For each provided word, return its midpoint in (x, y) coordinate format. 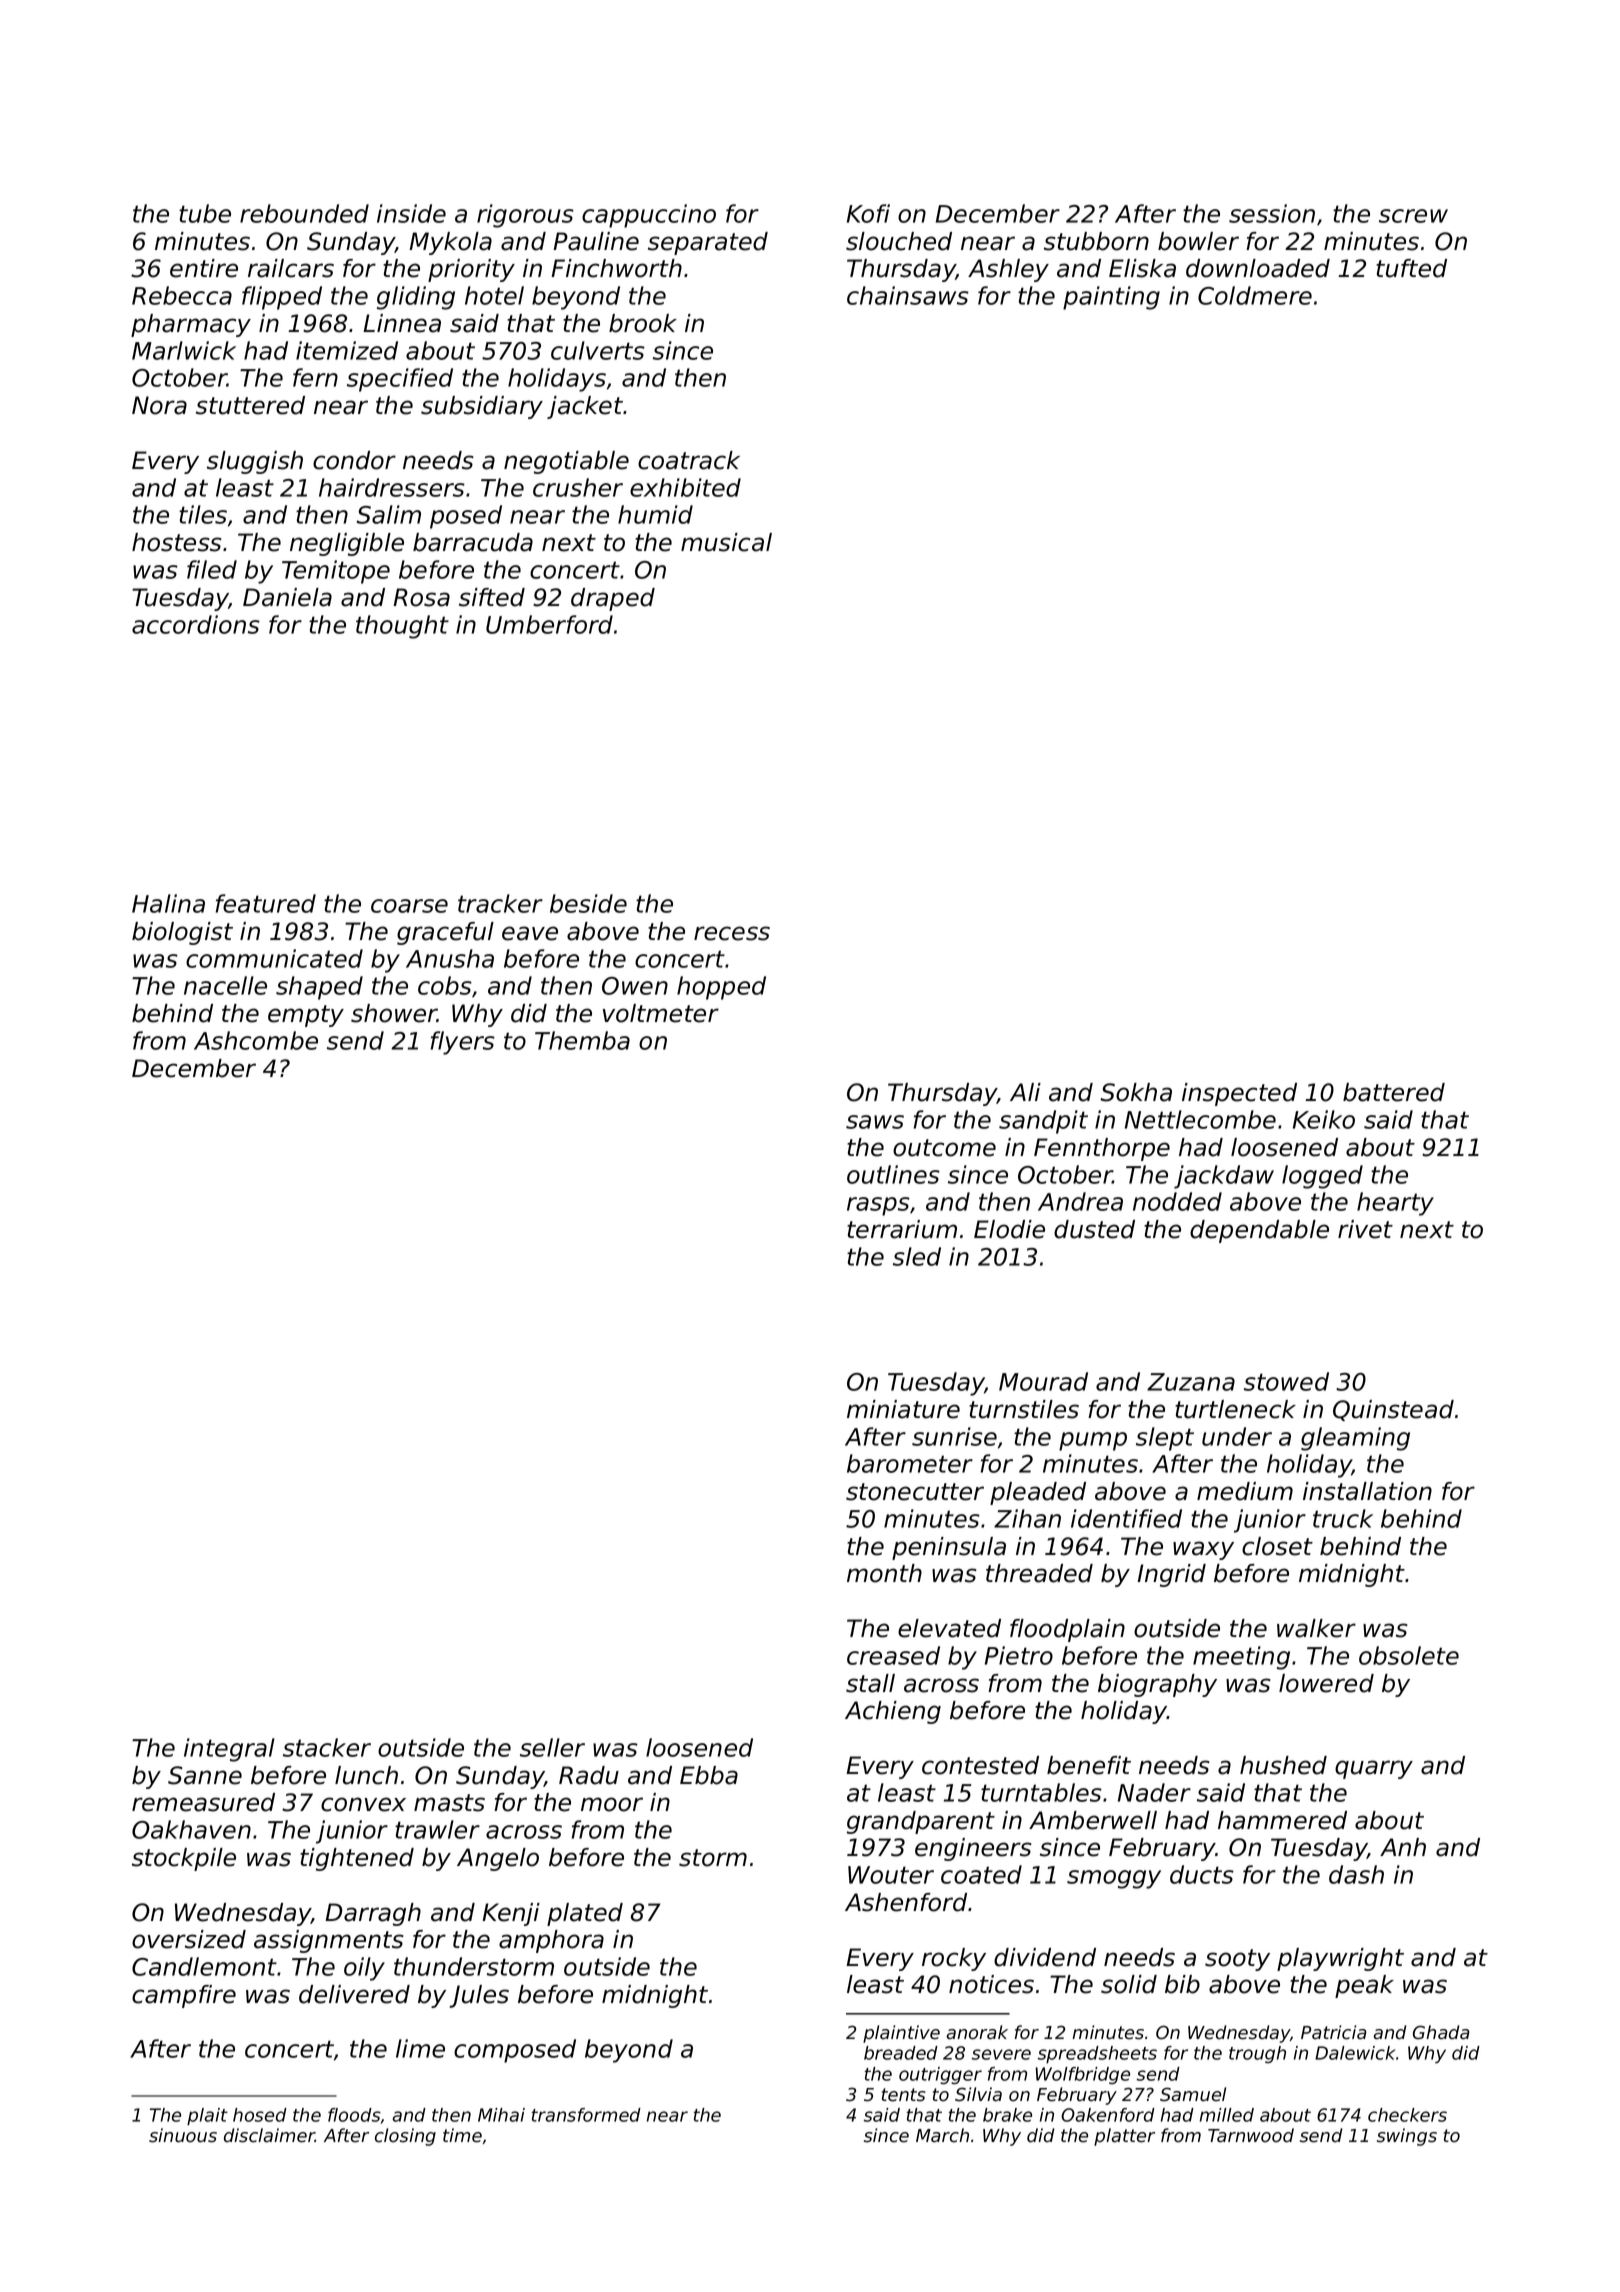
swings (1407, 2137)
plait (207, 2117)
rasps (878, 1206)
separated (708, 243)
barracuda (473, 542)
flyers (462, 1043)
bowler (1198, 241)
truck (1343, 1518)
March (942, 2135)
